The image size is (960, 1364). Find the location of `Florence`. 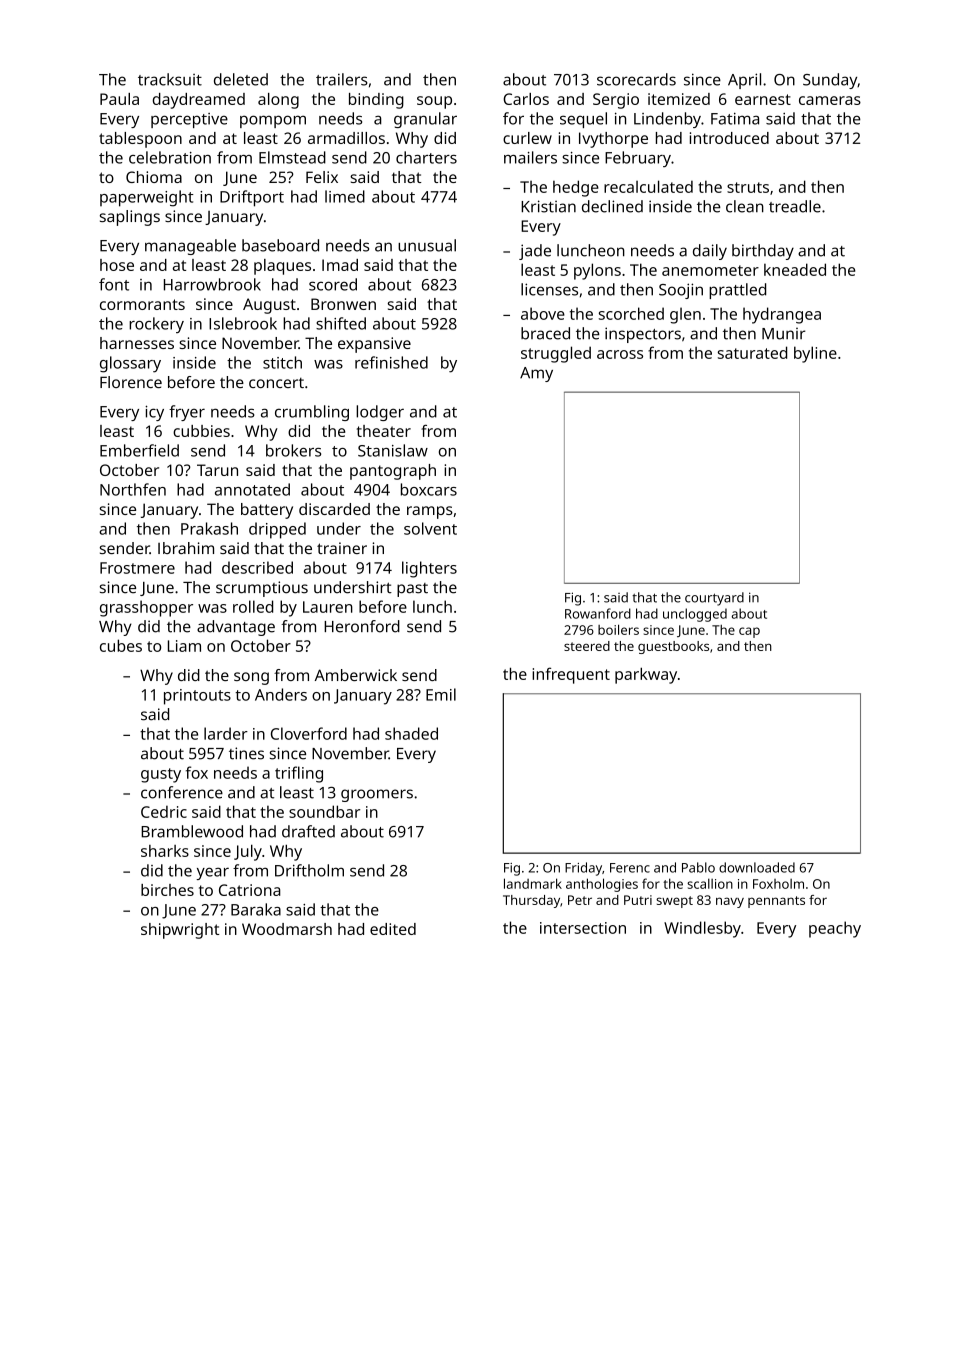

Florence is located at coordinates (131, 382).
